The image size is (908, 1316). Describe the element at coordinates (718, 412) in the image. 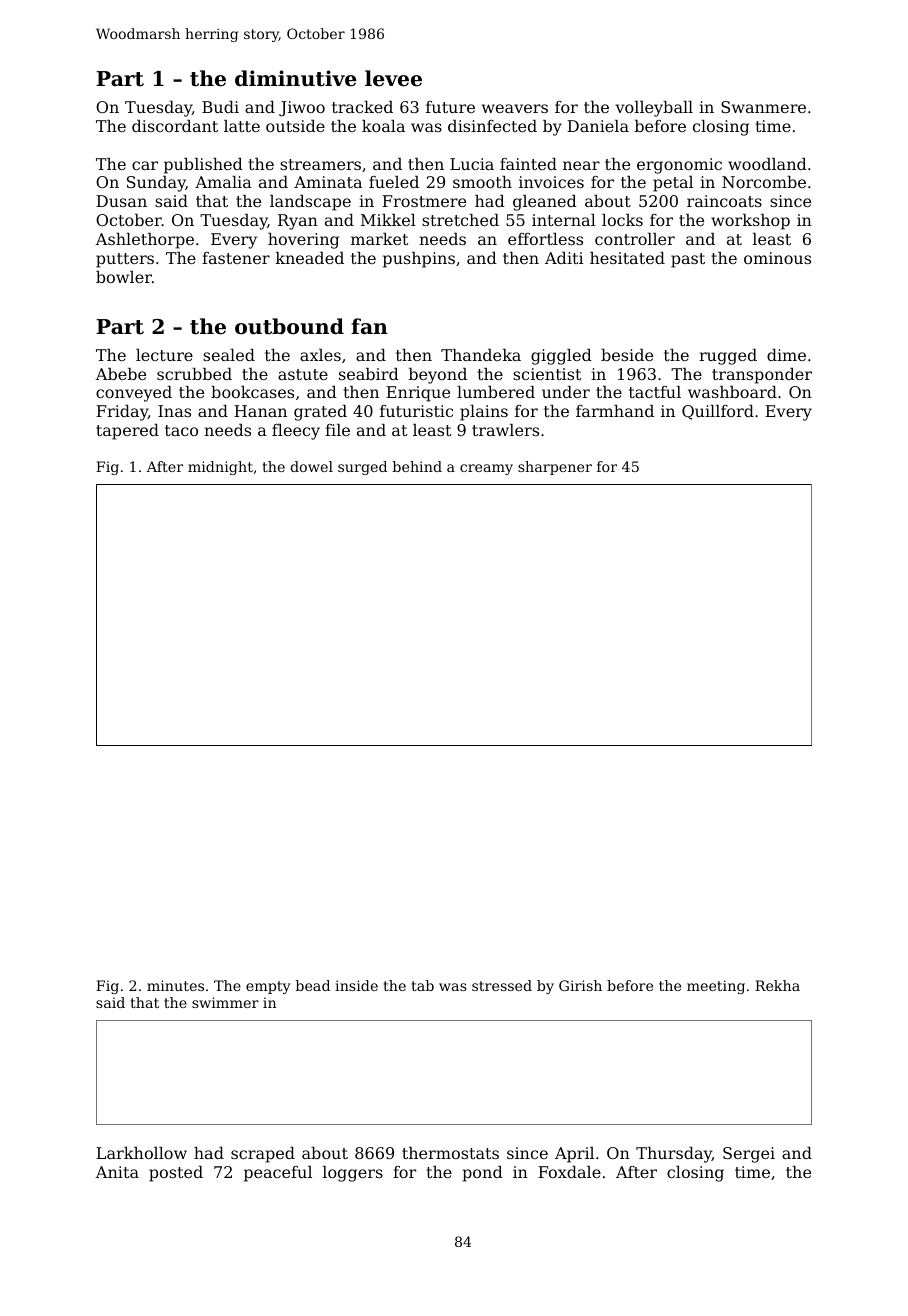

I see `Quillford` at that location.
